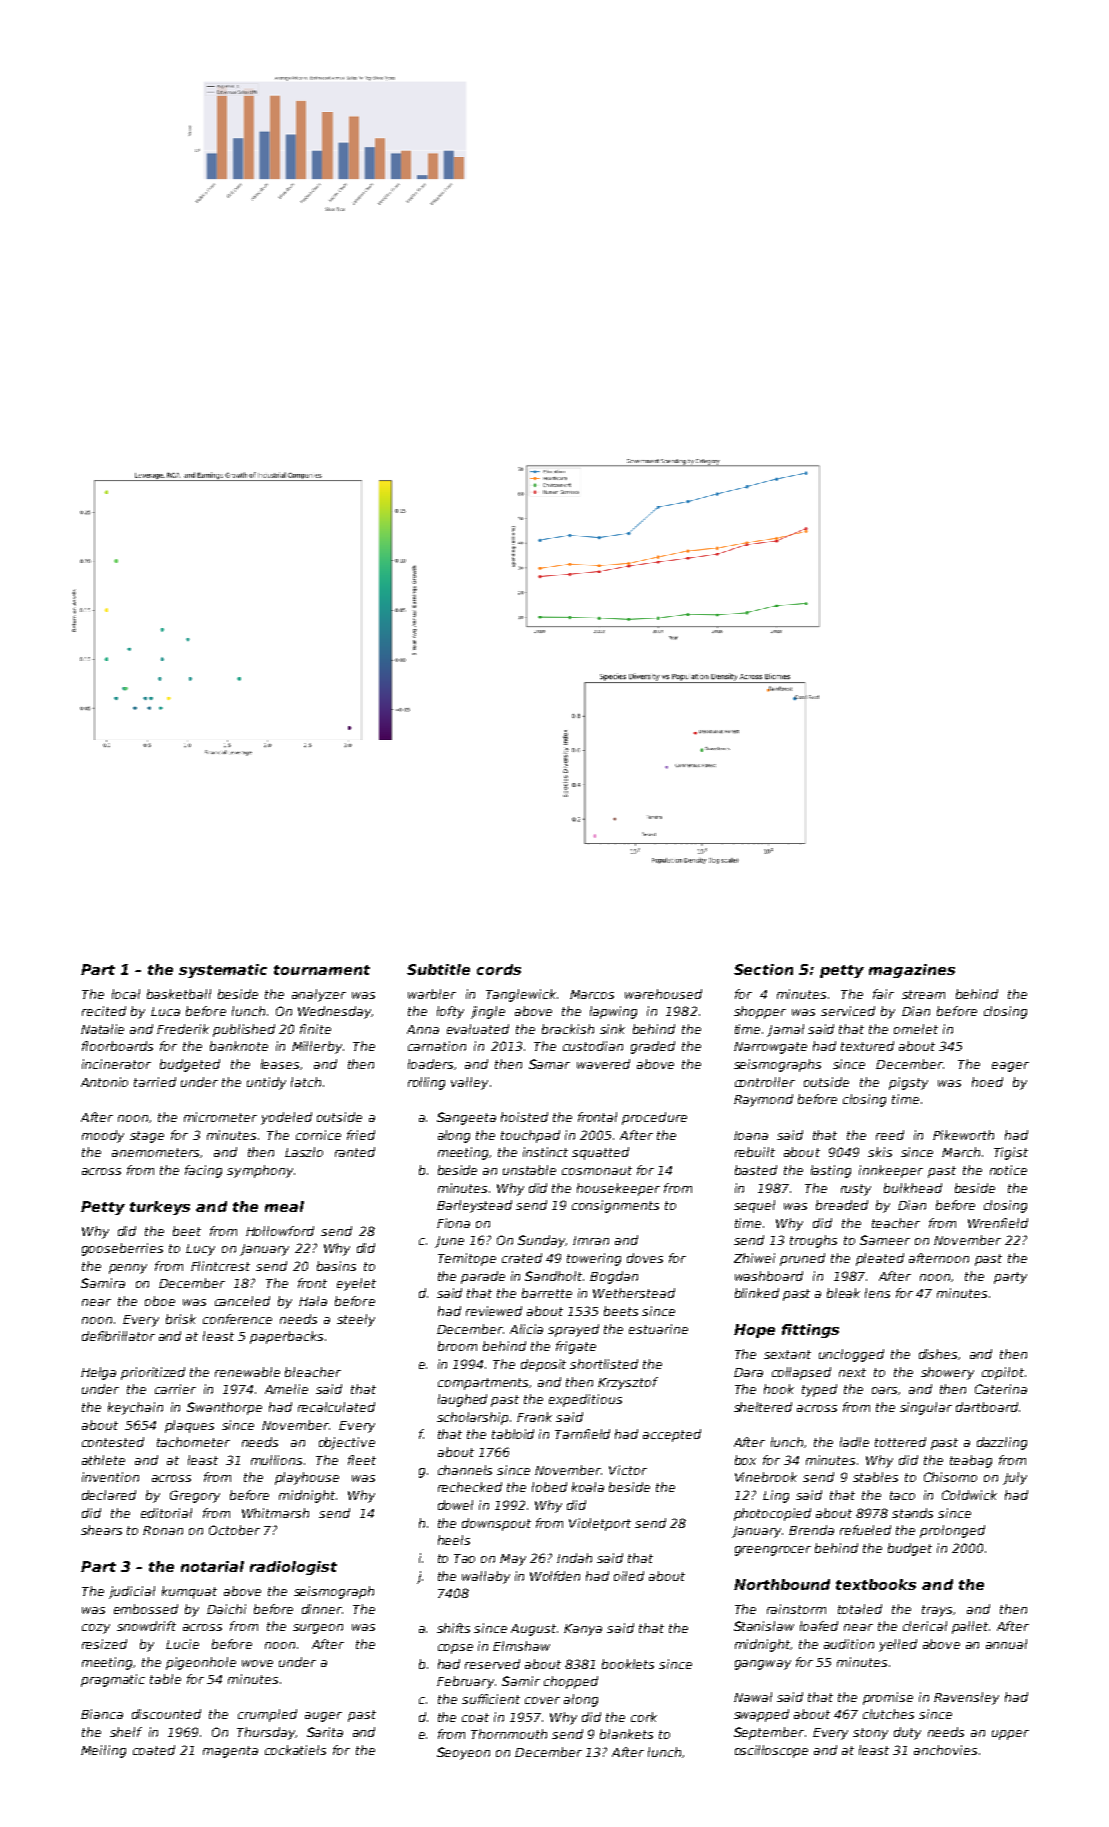 The width and height of the document is (1109, 1827). Describe the element at coordinates (891, 1171) in the document. I see `innkeeper` at that location.
